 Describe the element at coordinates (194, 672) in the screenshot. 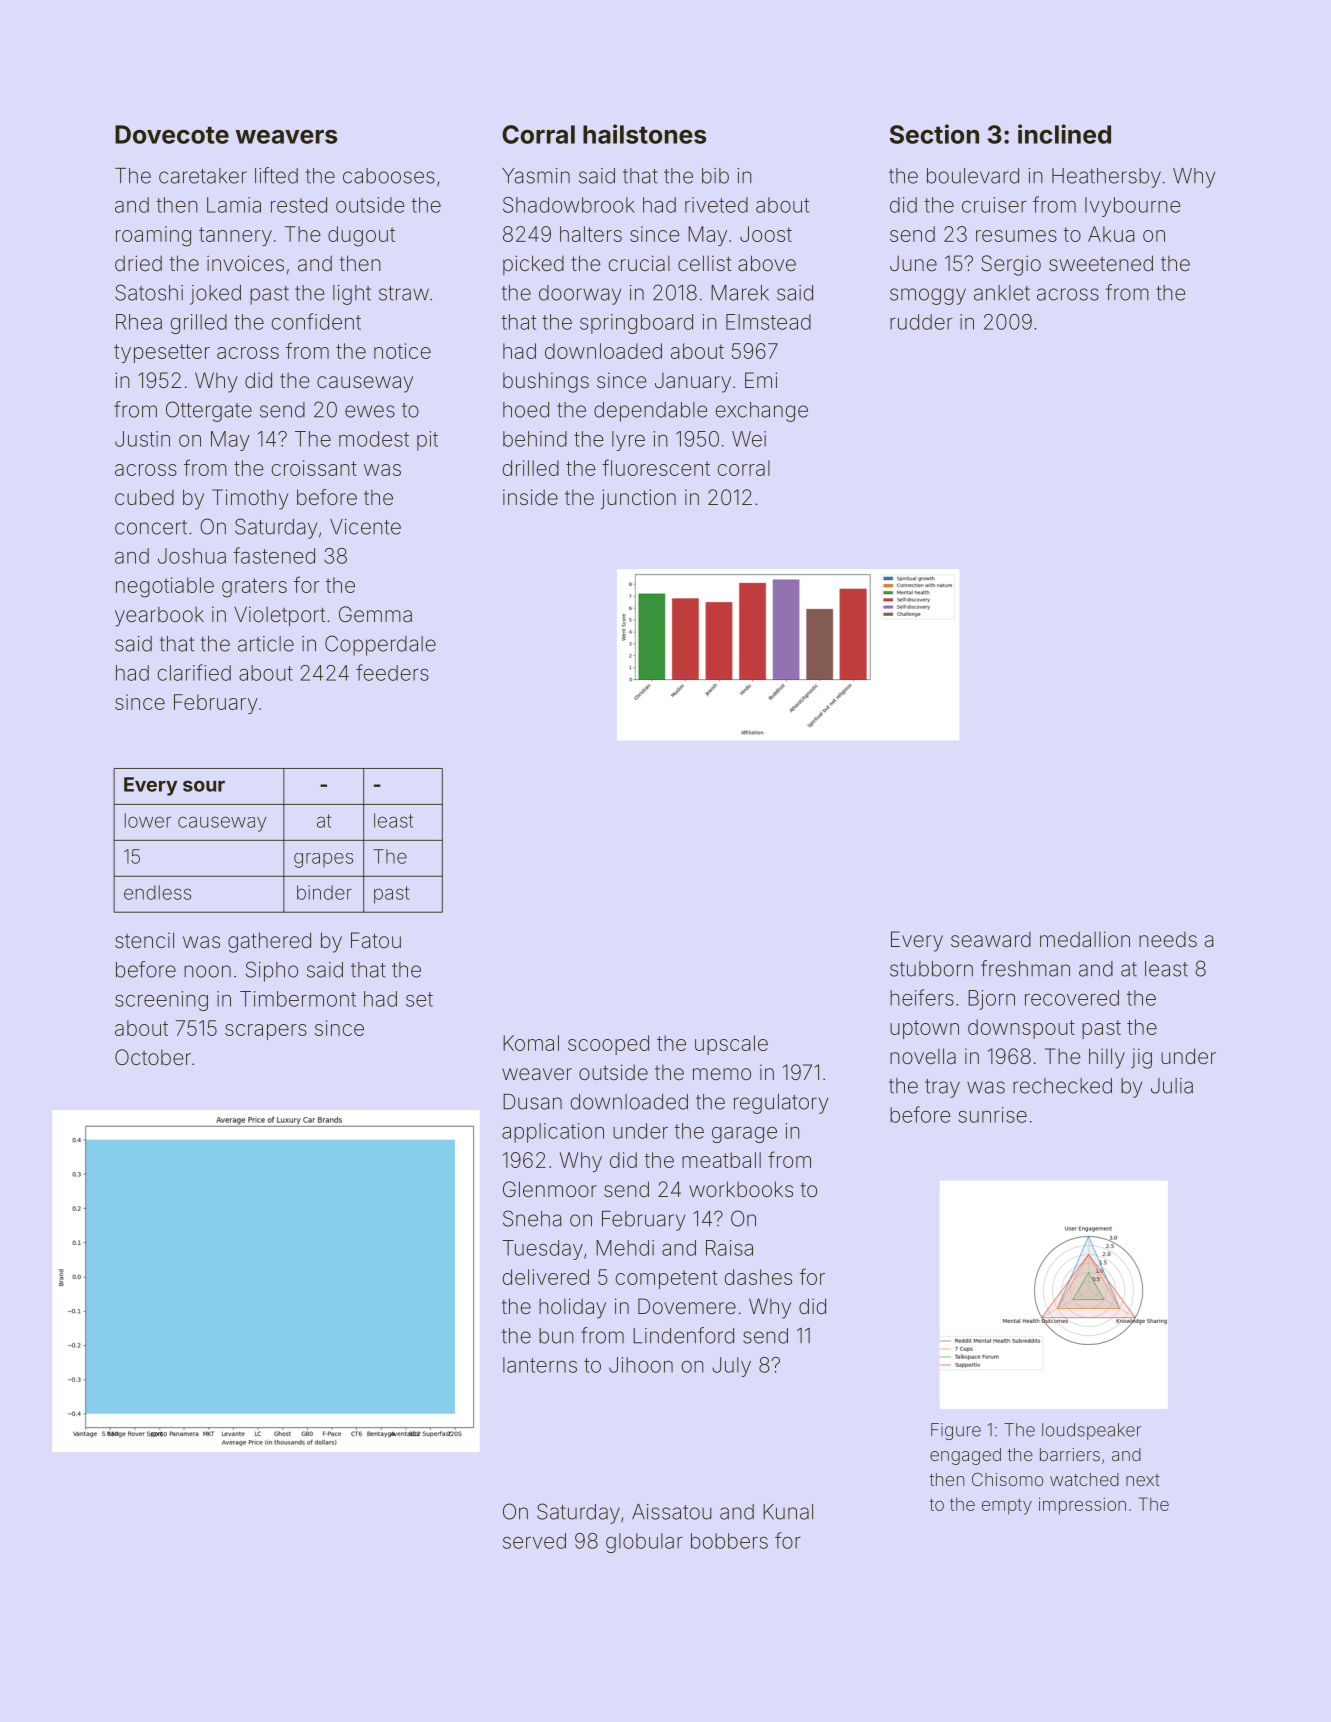

I see `clarified` at that location.
